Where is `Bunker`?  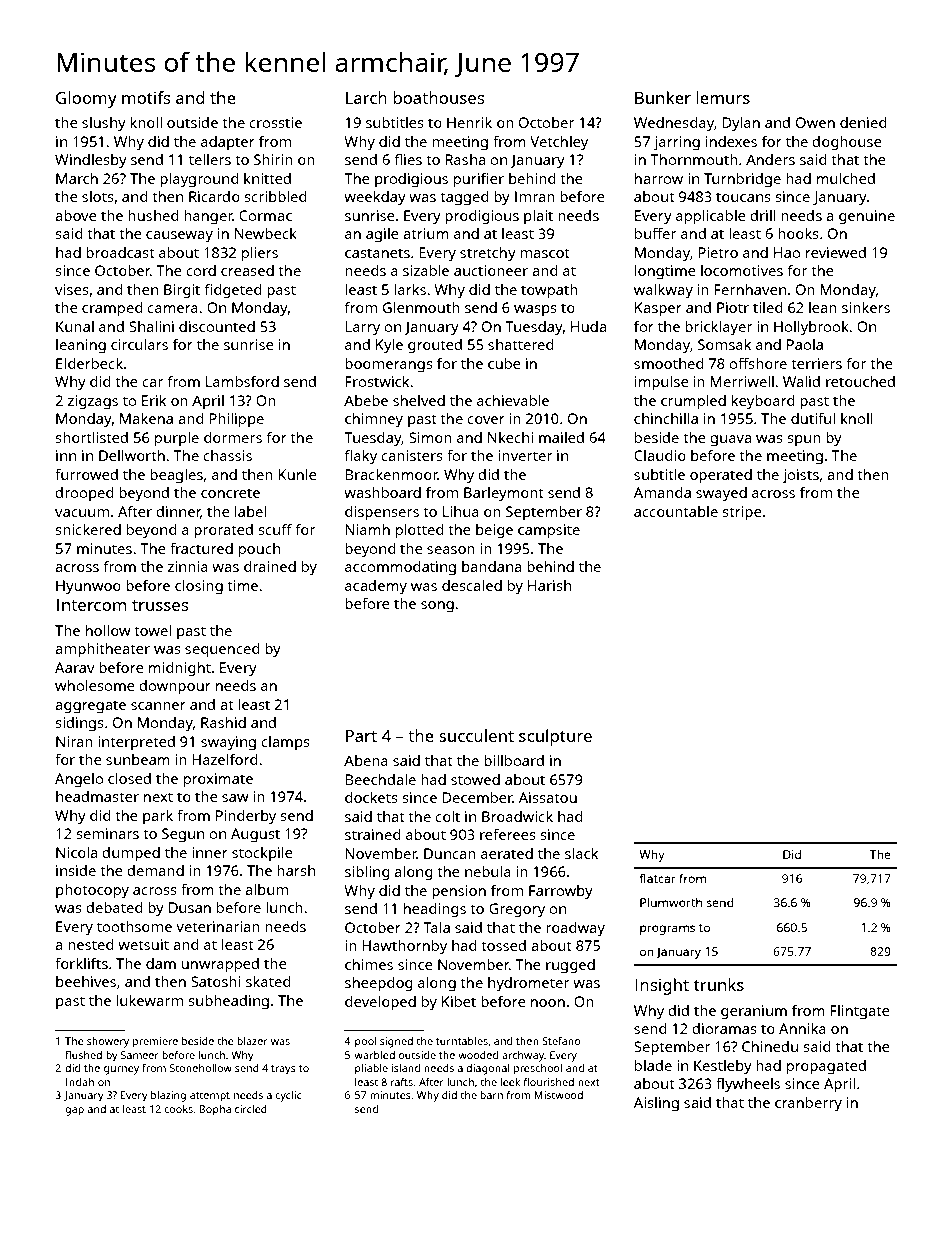
Bunker is located at coordinates (663, 97).
